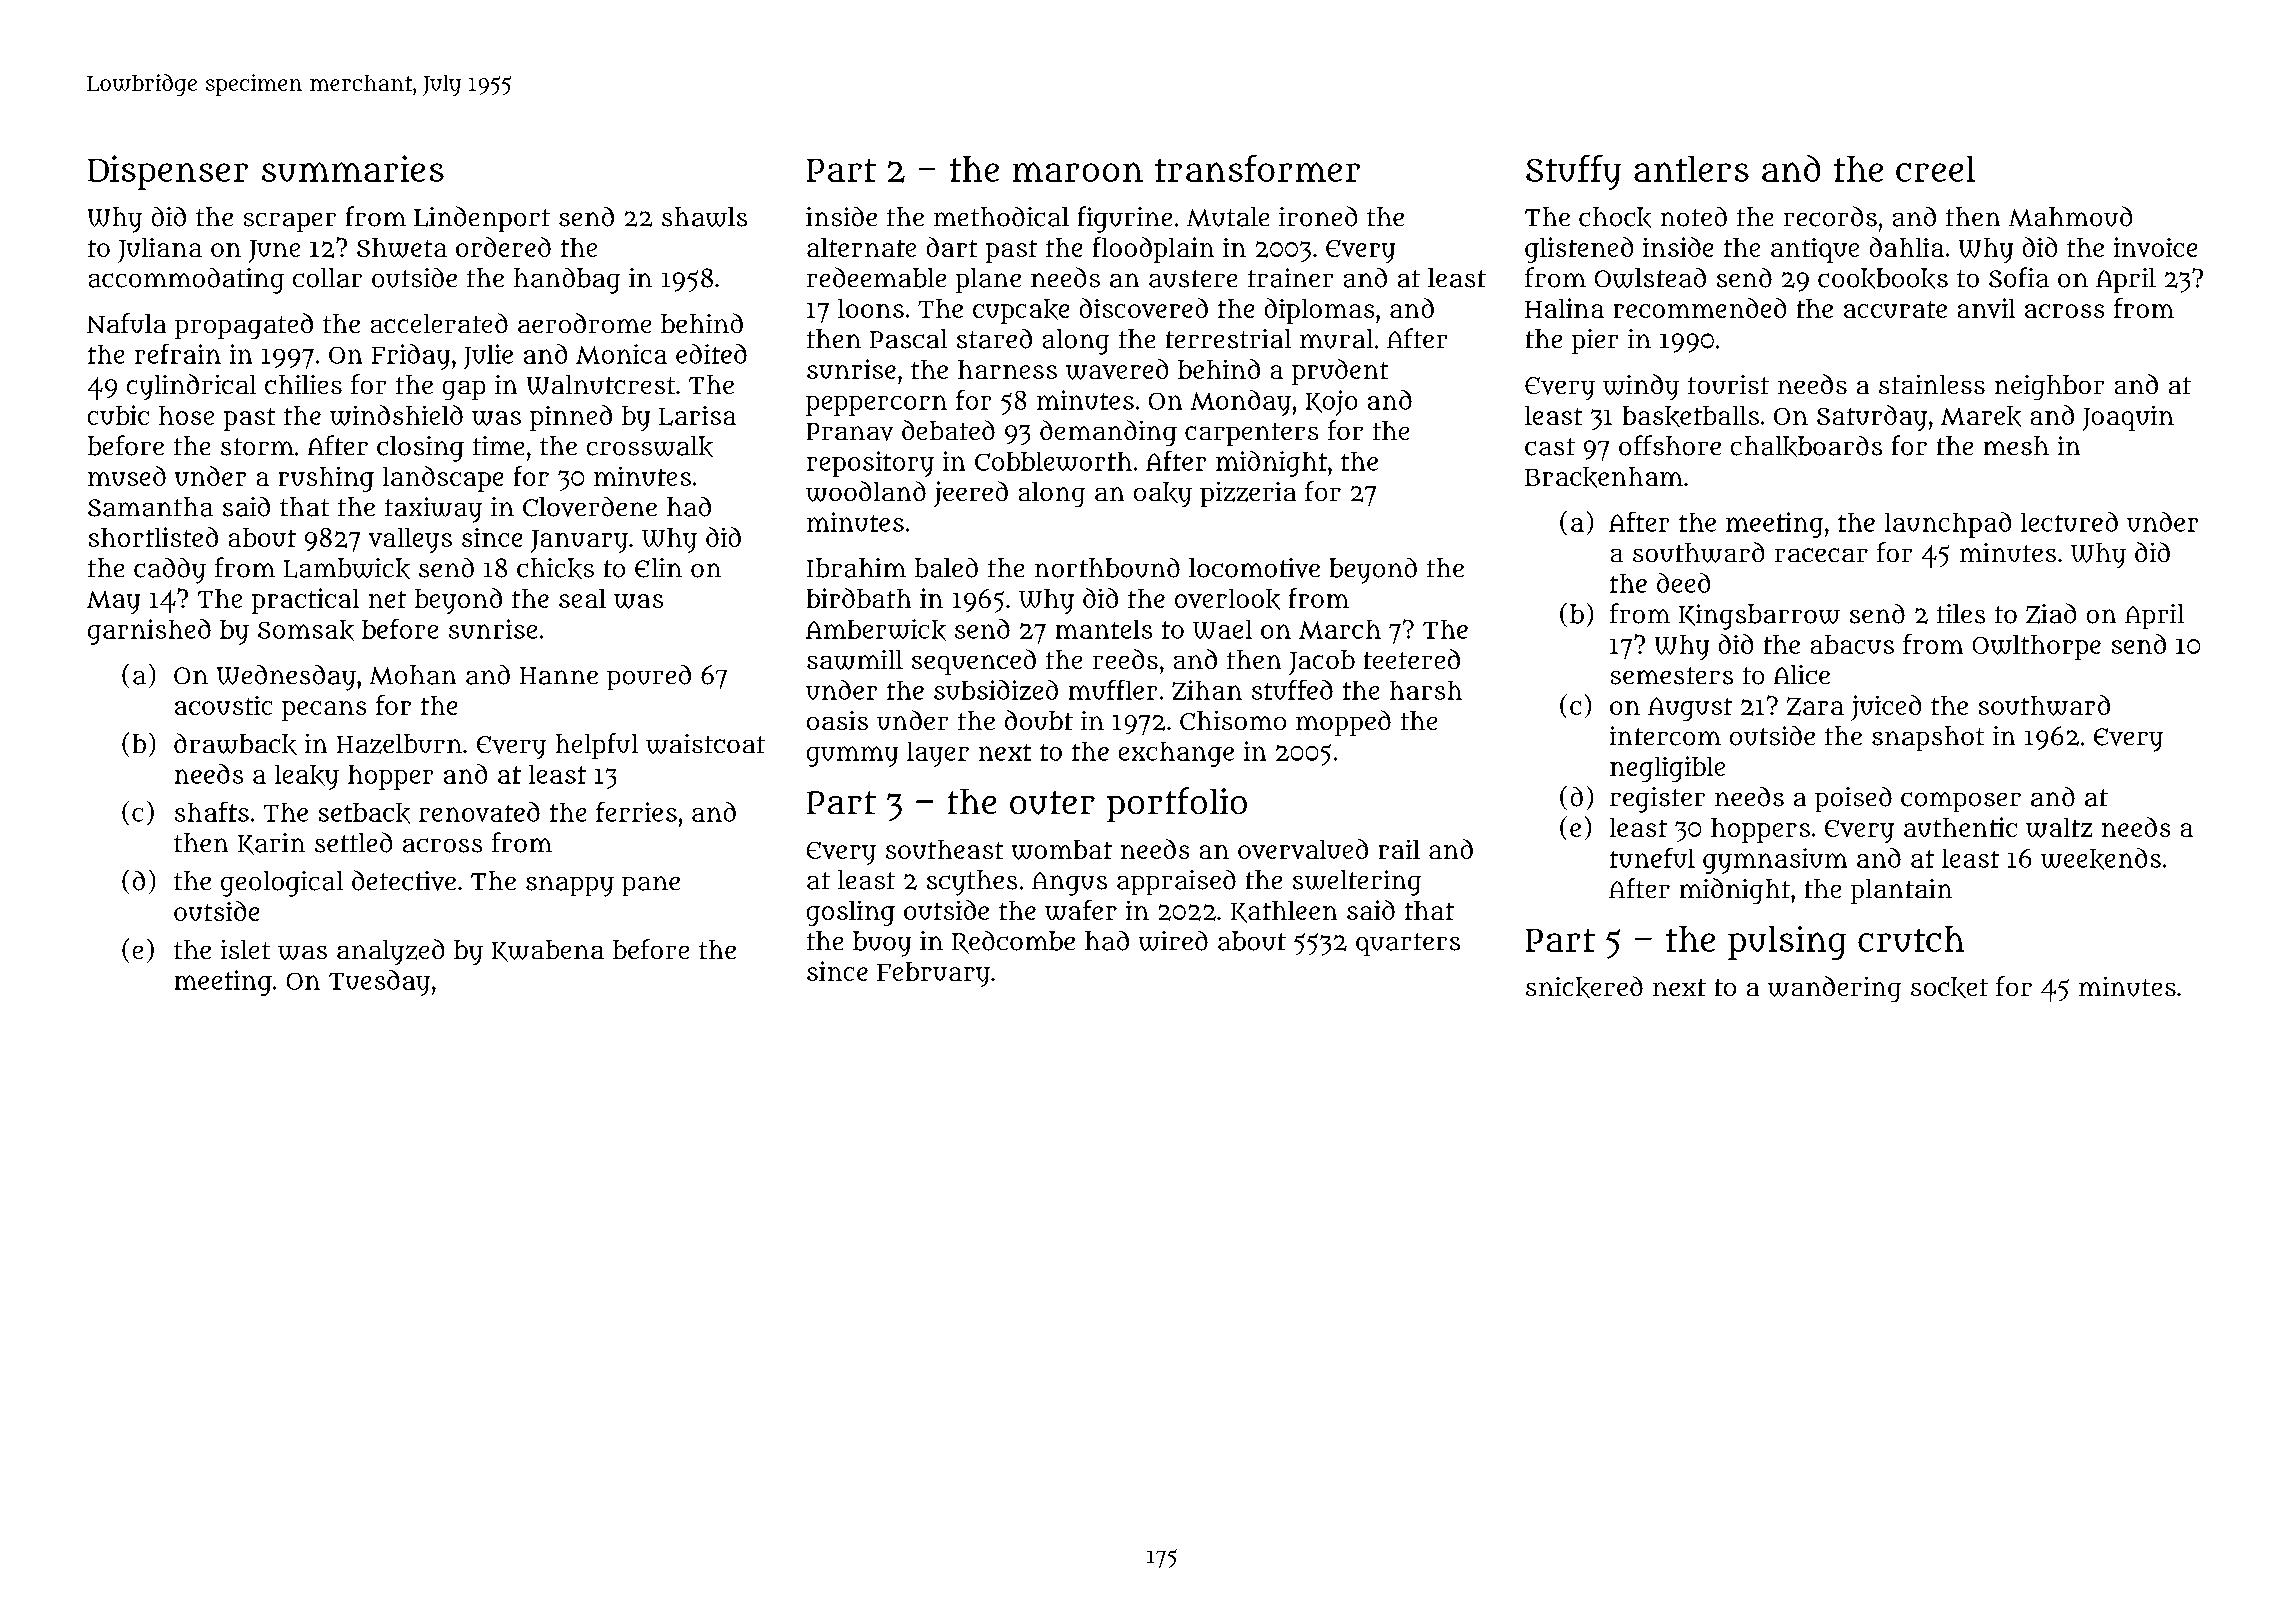 This page has height=1620, width=2292. What do you see at coordinates (1336, 339) in the page?
I see `mural` at bounding box center [1336, 339].
